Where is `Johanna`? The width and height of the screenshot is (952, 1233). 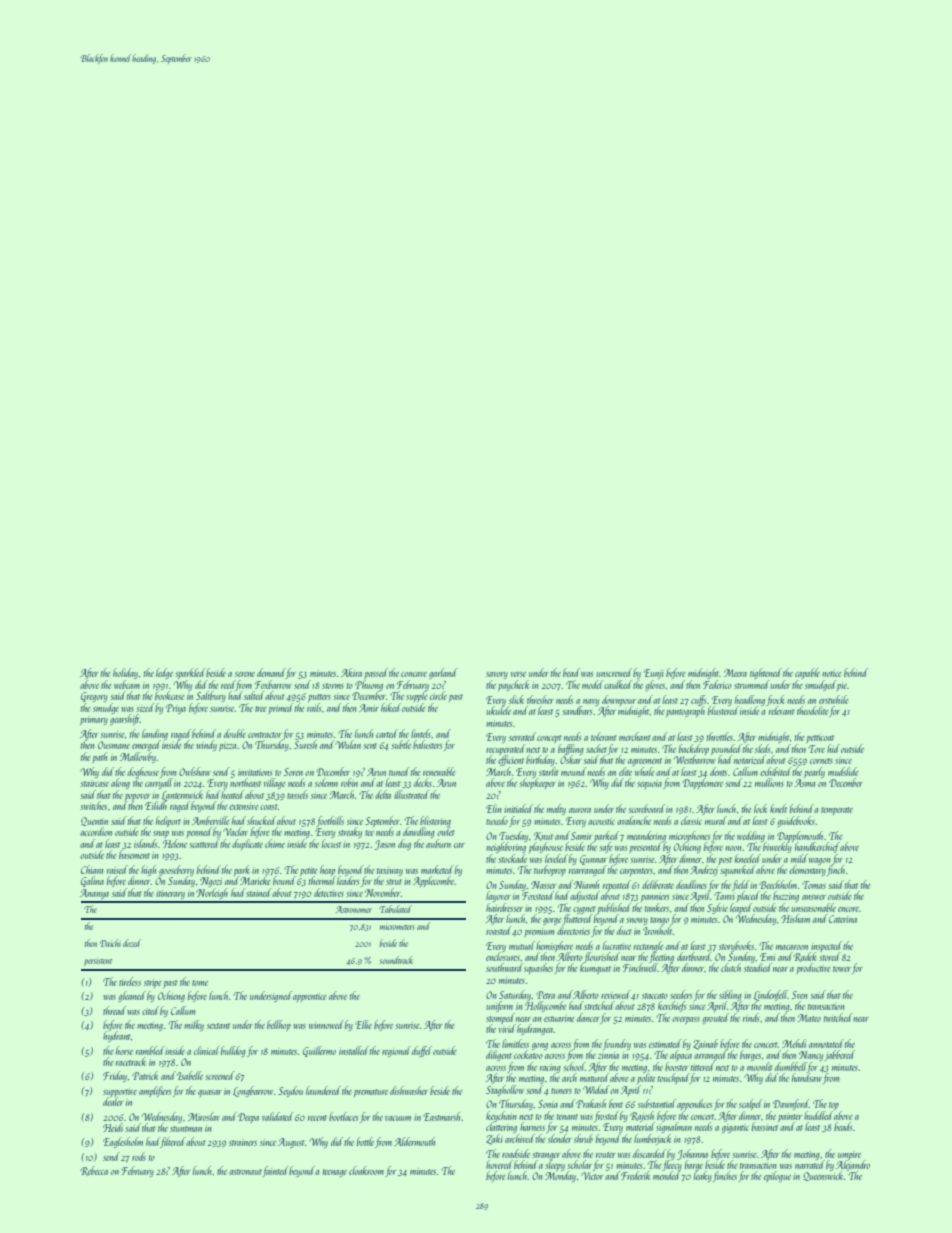
Johanna is located at coordinates (692, 1154).
